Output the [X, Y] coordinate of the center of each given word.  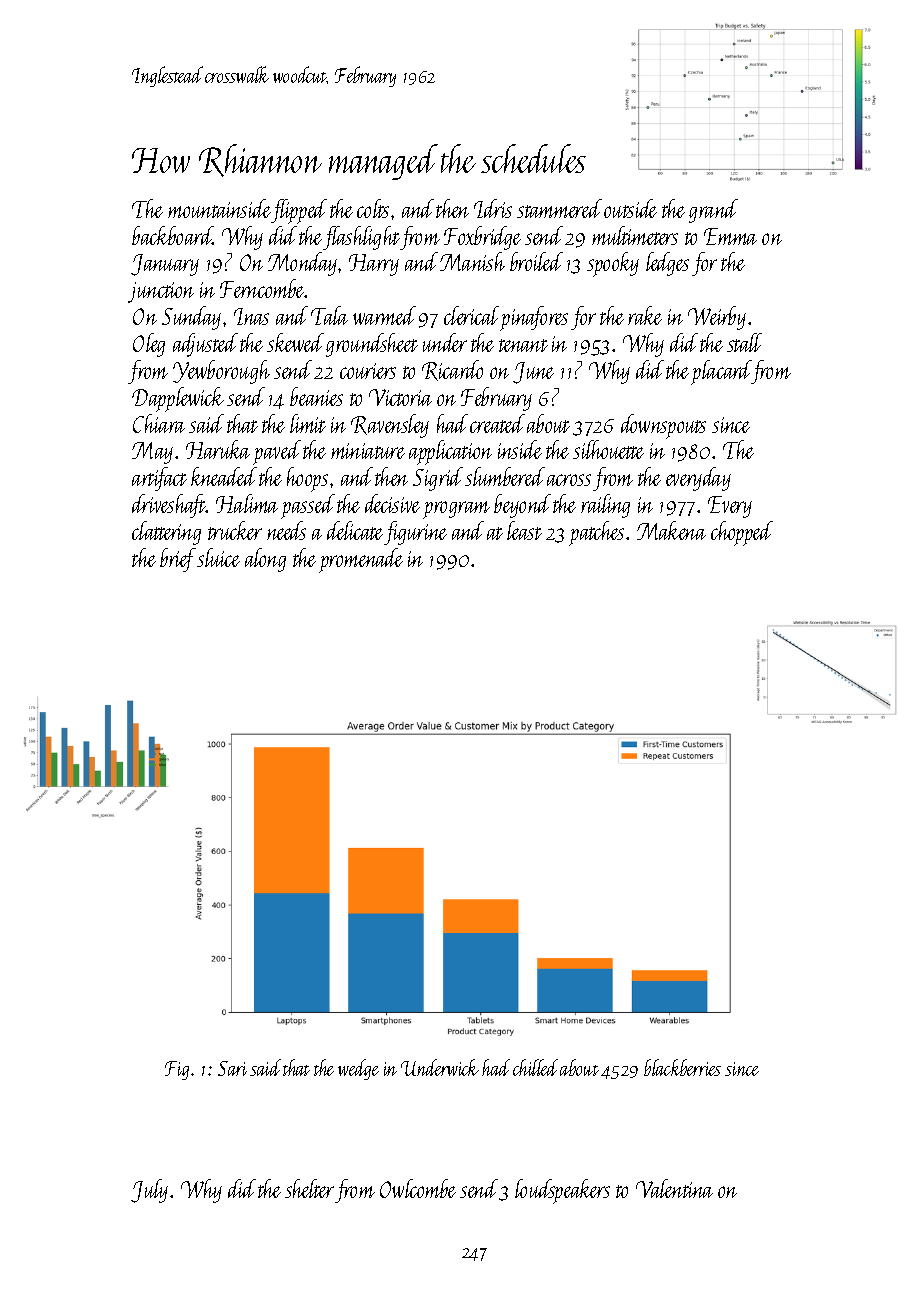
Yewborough [221, 372]
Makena [671, 530]
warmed [384, 315]
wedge [358, 1069]
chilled [535, 1067]
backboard [172, 235]
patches [596, 533]
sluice [218, 557]
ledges [667, 264]
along [265, 560]
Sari [232, 1068]
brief [178, 560]
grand [713, 211]
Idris [493, 208]
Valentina [674, 1188]
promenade [361, 560]
